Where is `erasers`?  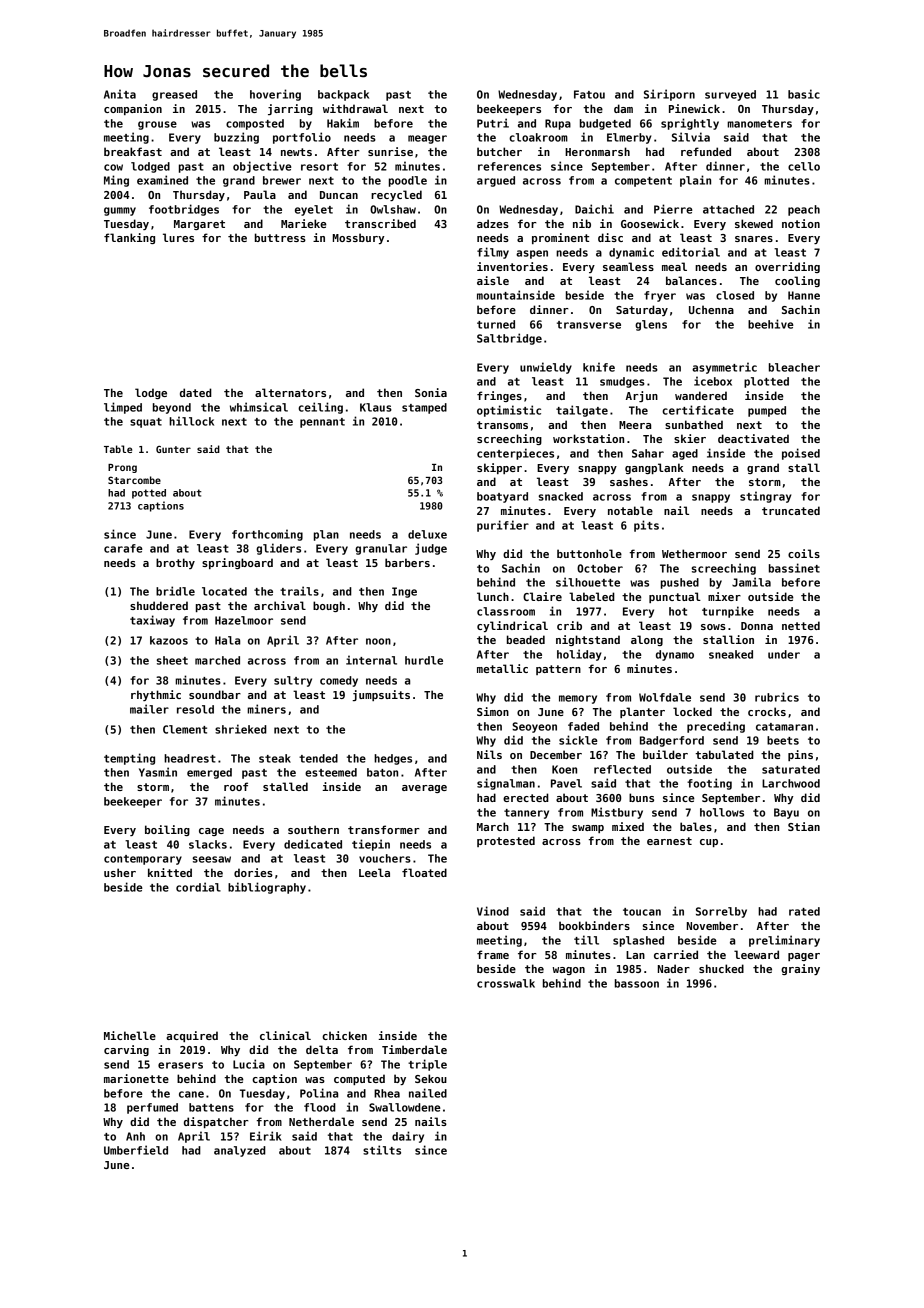
erasers is located at coordinates (180, 1065).
